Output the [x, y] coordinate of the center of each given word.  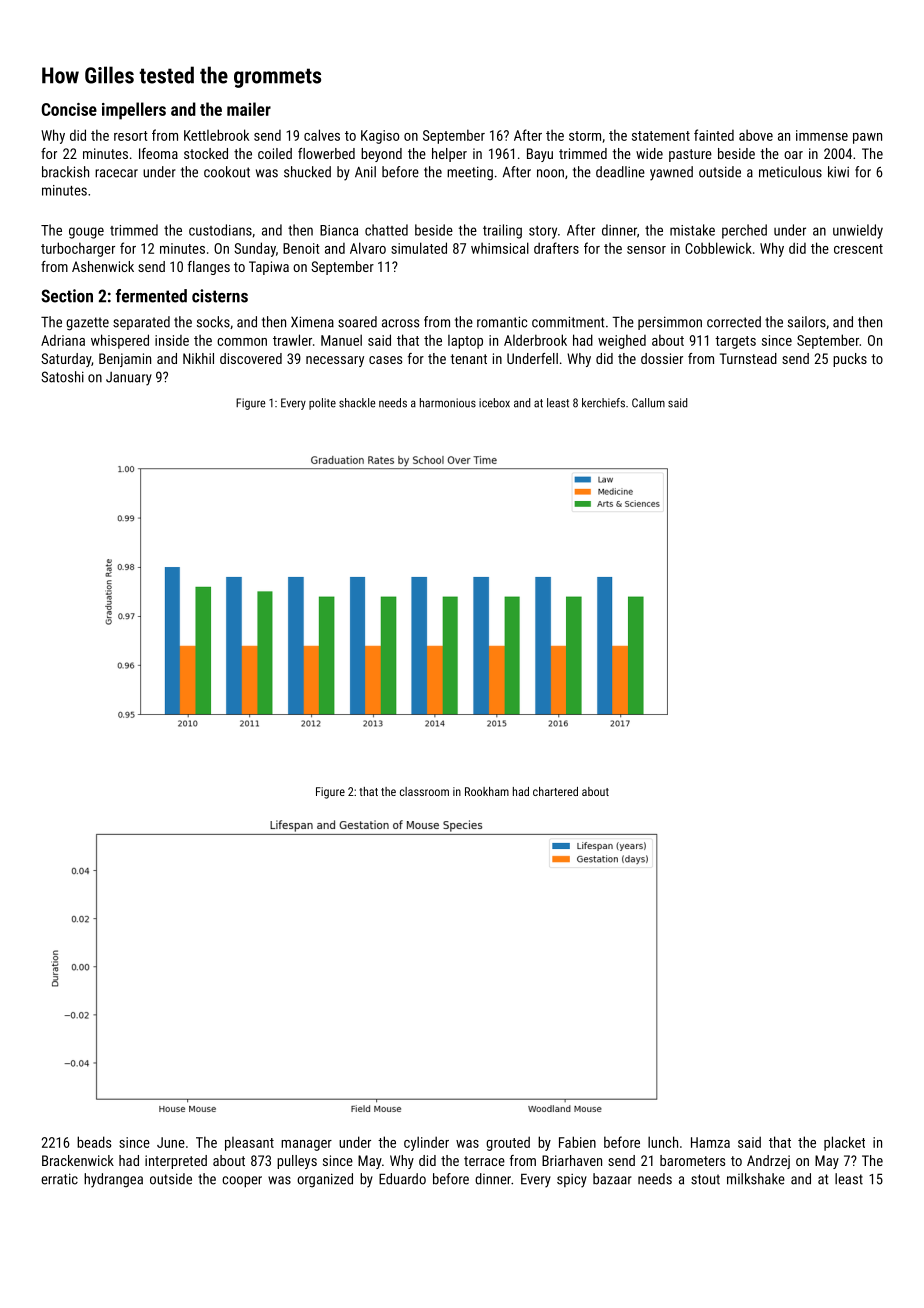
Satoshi [62, 377]
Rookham [487, 791]
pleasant [249, 1144]
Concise [69, 109]
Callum [648, 403]
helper [449, 155]
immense [822, 135]
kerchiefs [603, 403]
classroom [424, 791]
